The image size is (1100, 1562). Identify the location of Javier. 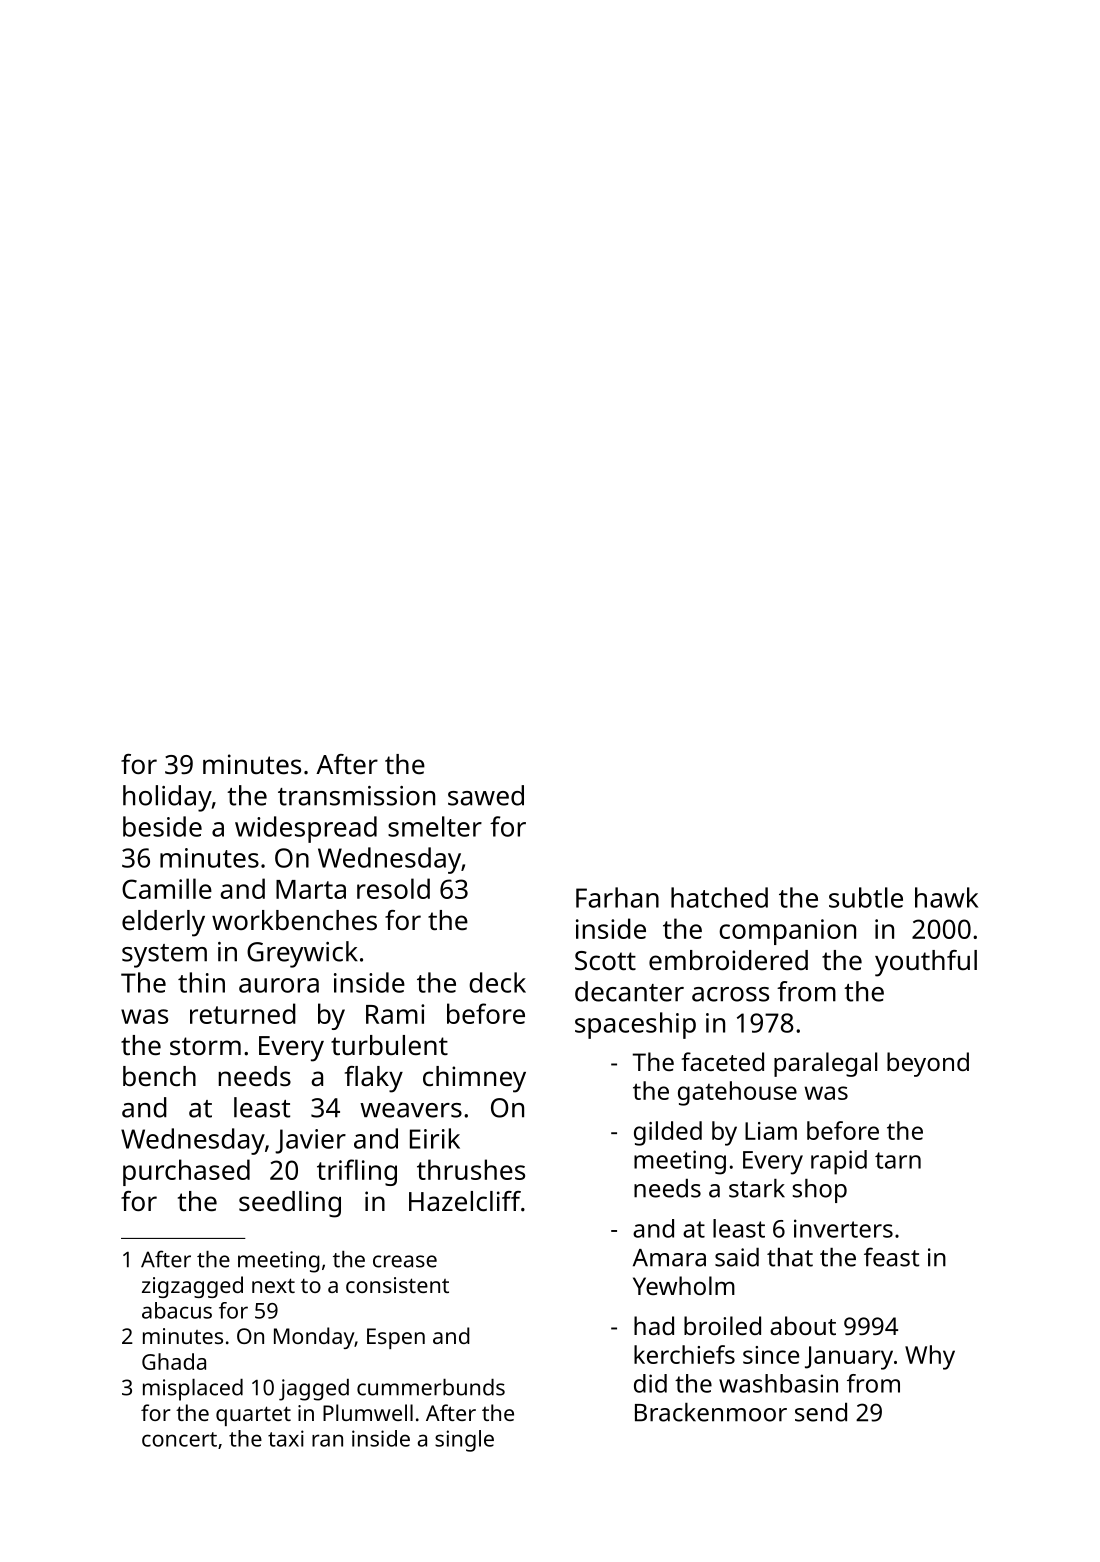
(310, 1141).
